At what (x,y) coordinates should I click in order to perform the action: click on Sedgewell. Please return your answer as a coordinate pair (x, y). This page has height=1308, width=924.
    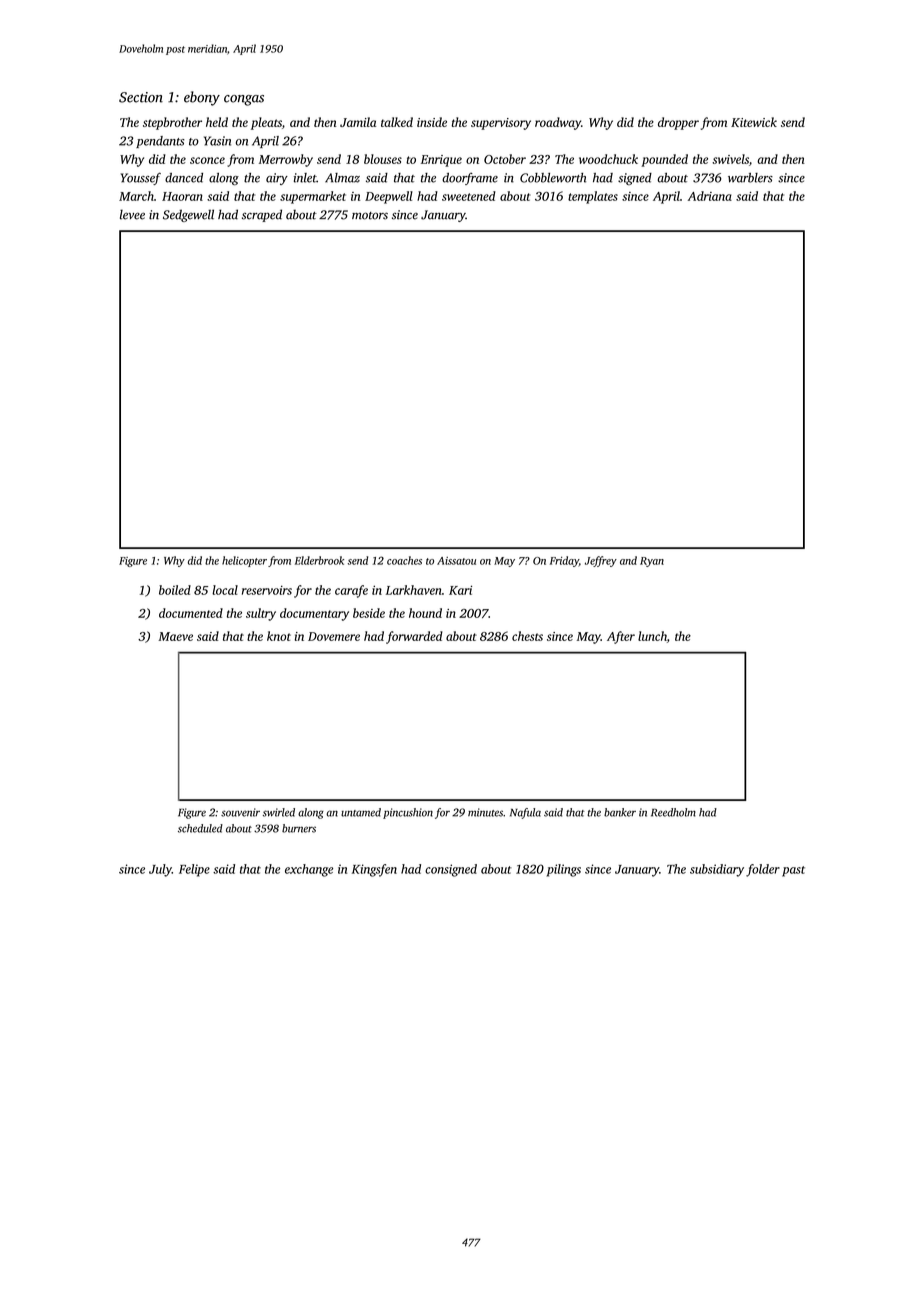
    Looking at the image, I should click on (188, 215).
